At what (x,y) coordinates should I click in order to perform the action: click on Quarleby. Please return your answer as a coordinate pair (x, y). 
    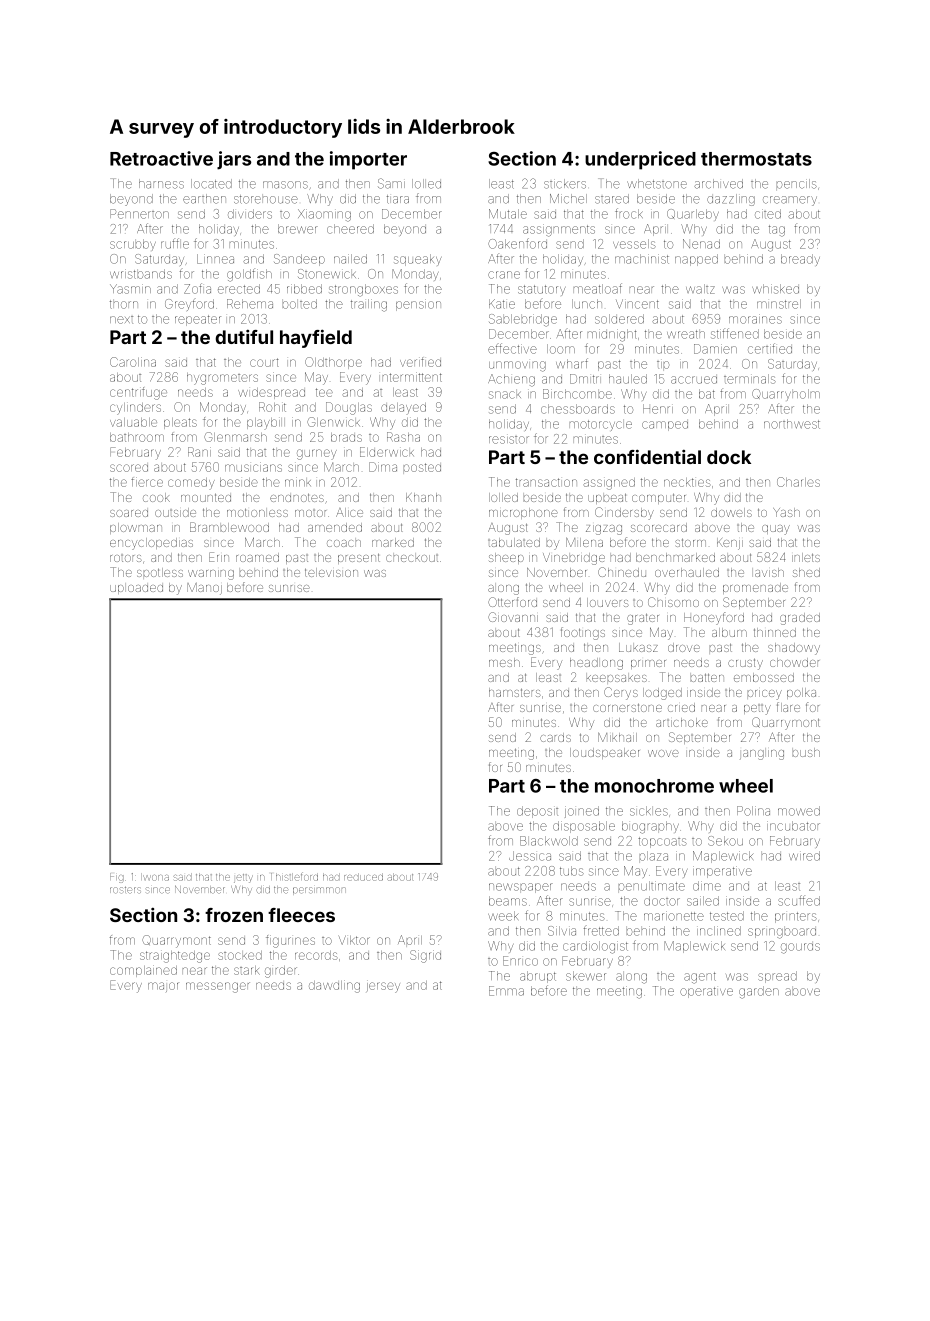
    Looking at the image, I should click on (693, 215).
